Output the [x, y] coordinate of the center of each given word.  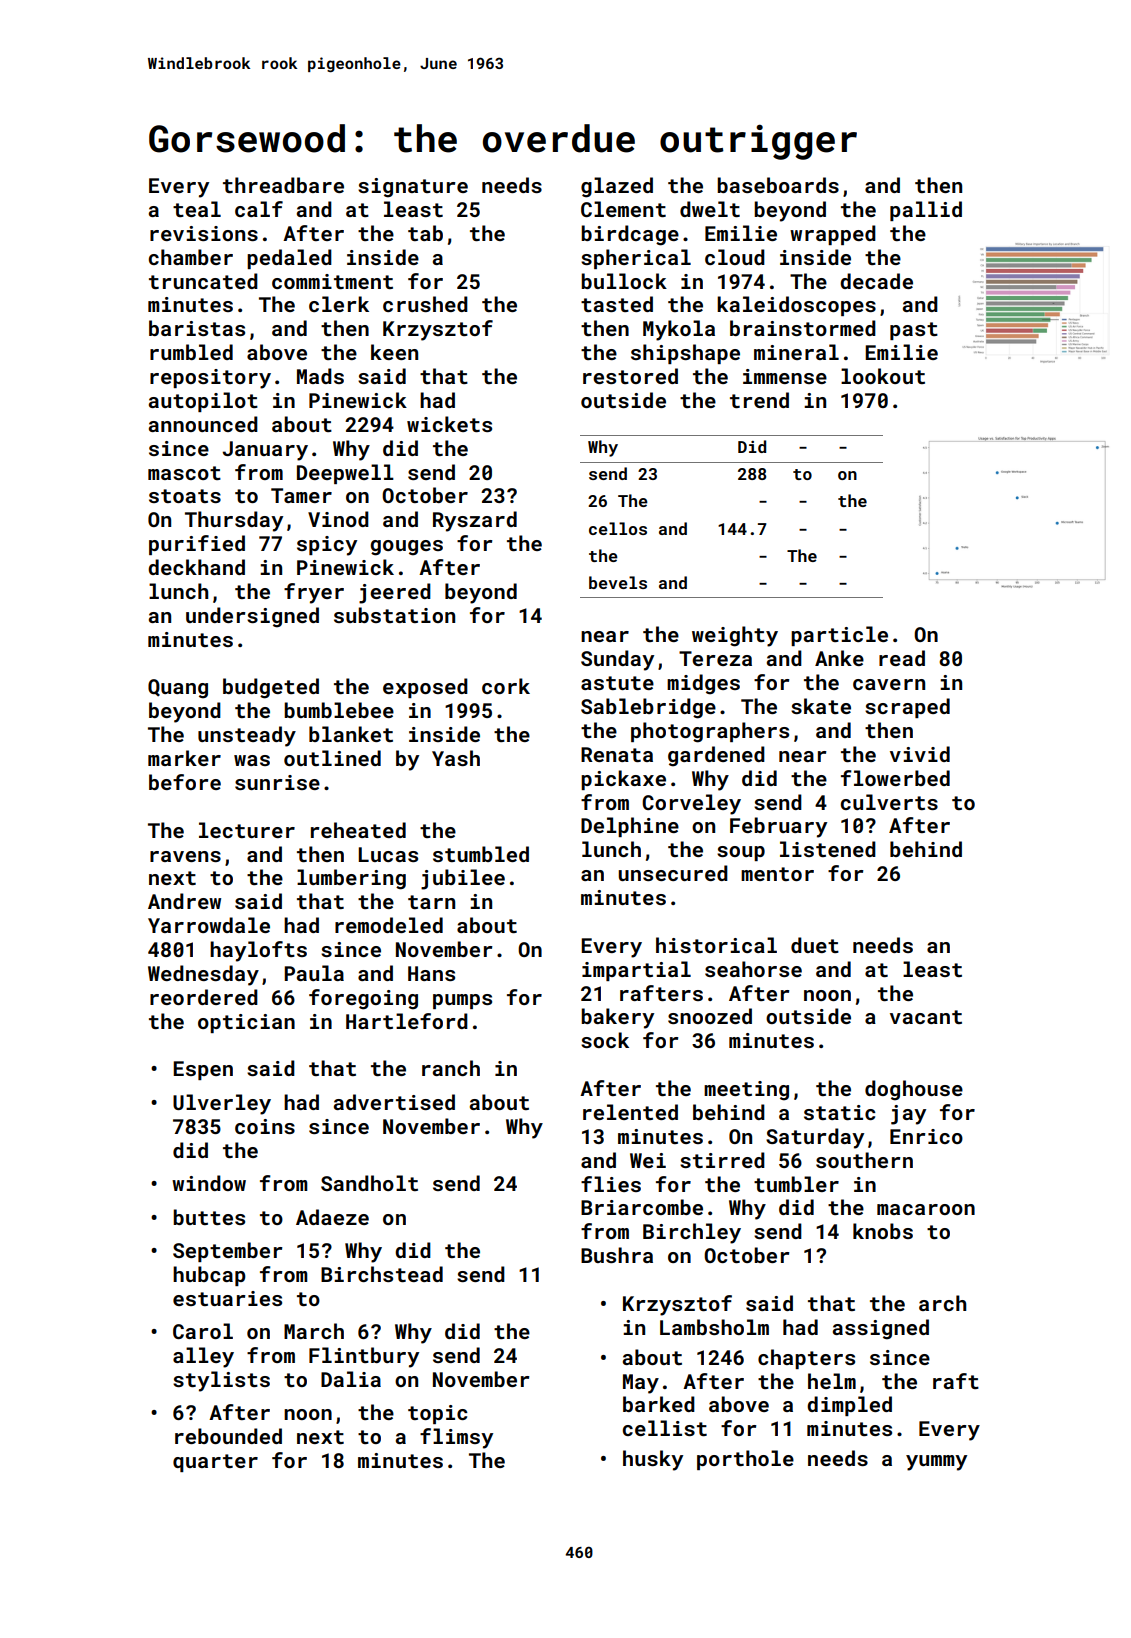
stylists [221, 1381]
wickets [449, 424]
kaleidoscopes [796, 306]
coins [265, 1126]
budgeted [271, 688]
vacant [926, 1017]
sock [605, 1040]
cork [506, 686]
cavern [889, 684]
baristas [197, 328]
